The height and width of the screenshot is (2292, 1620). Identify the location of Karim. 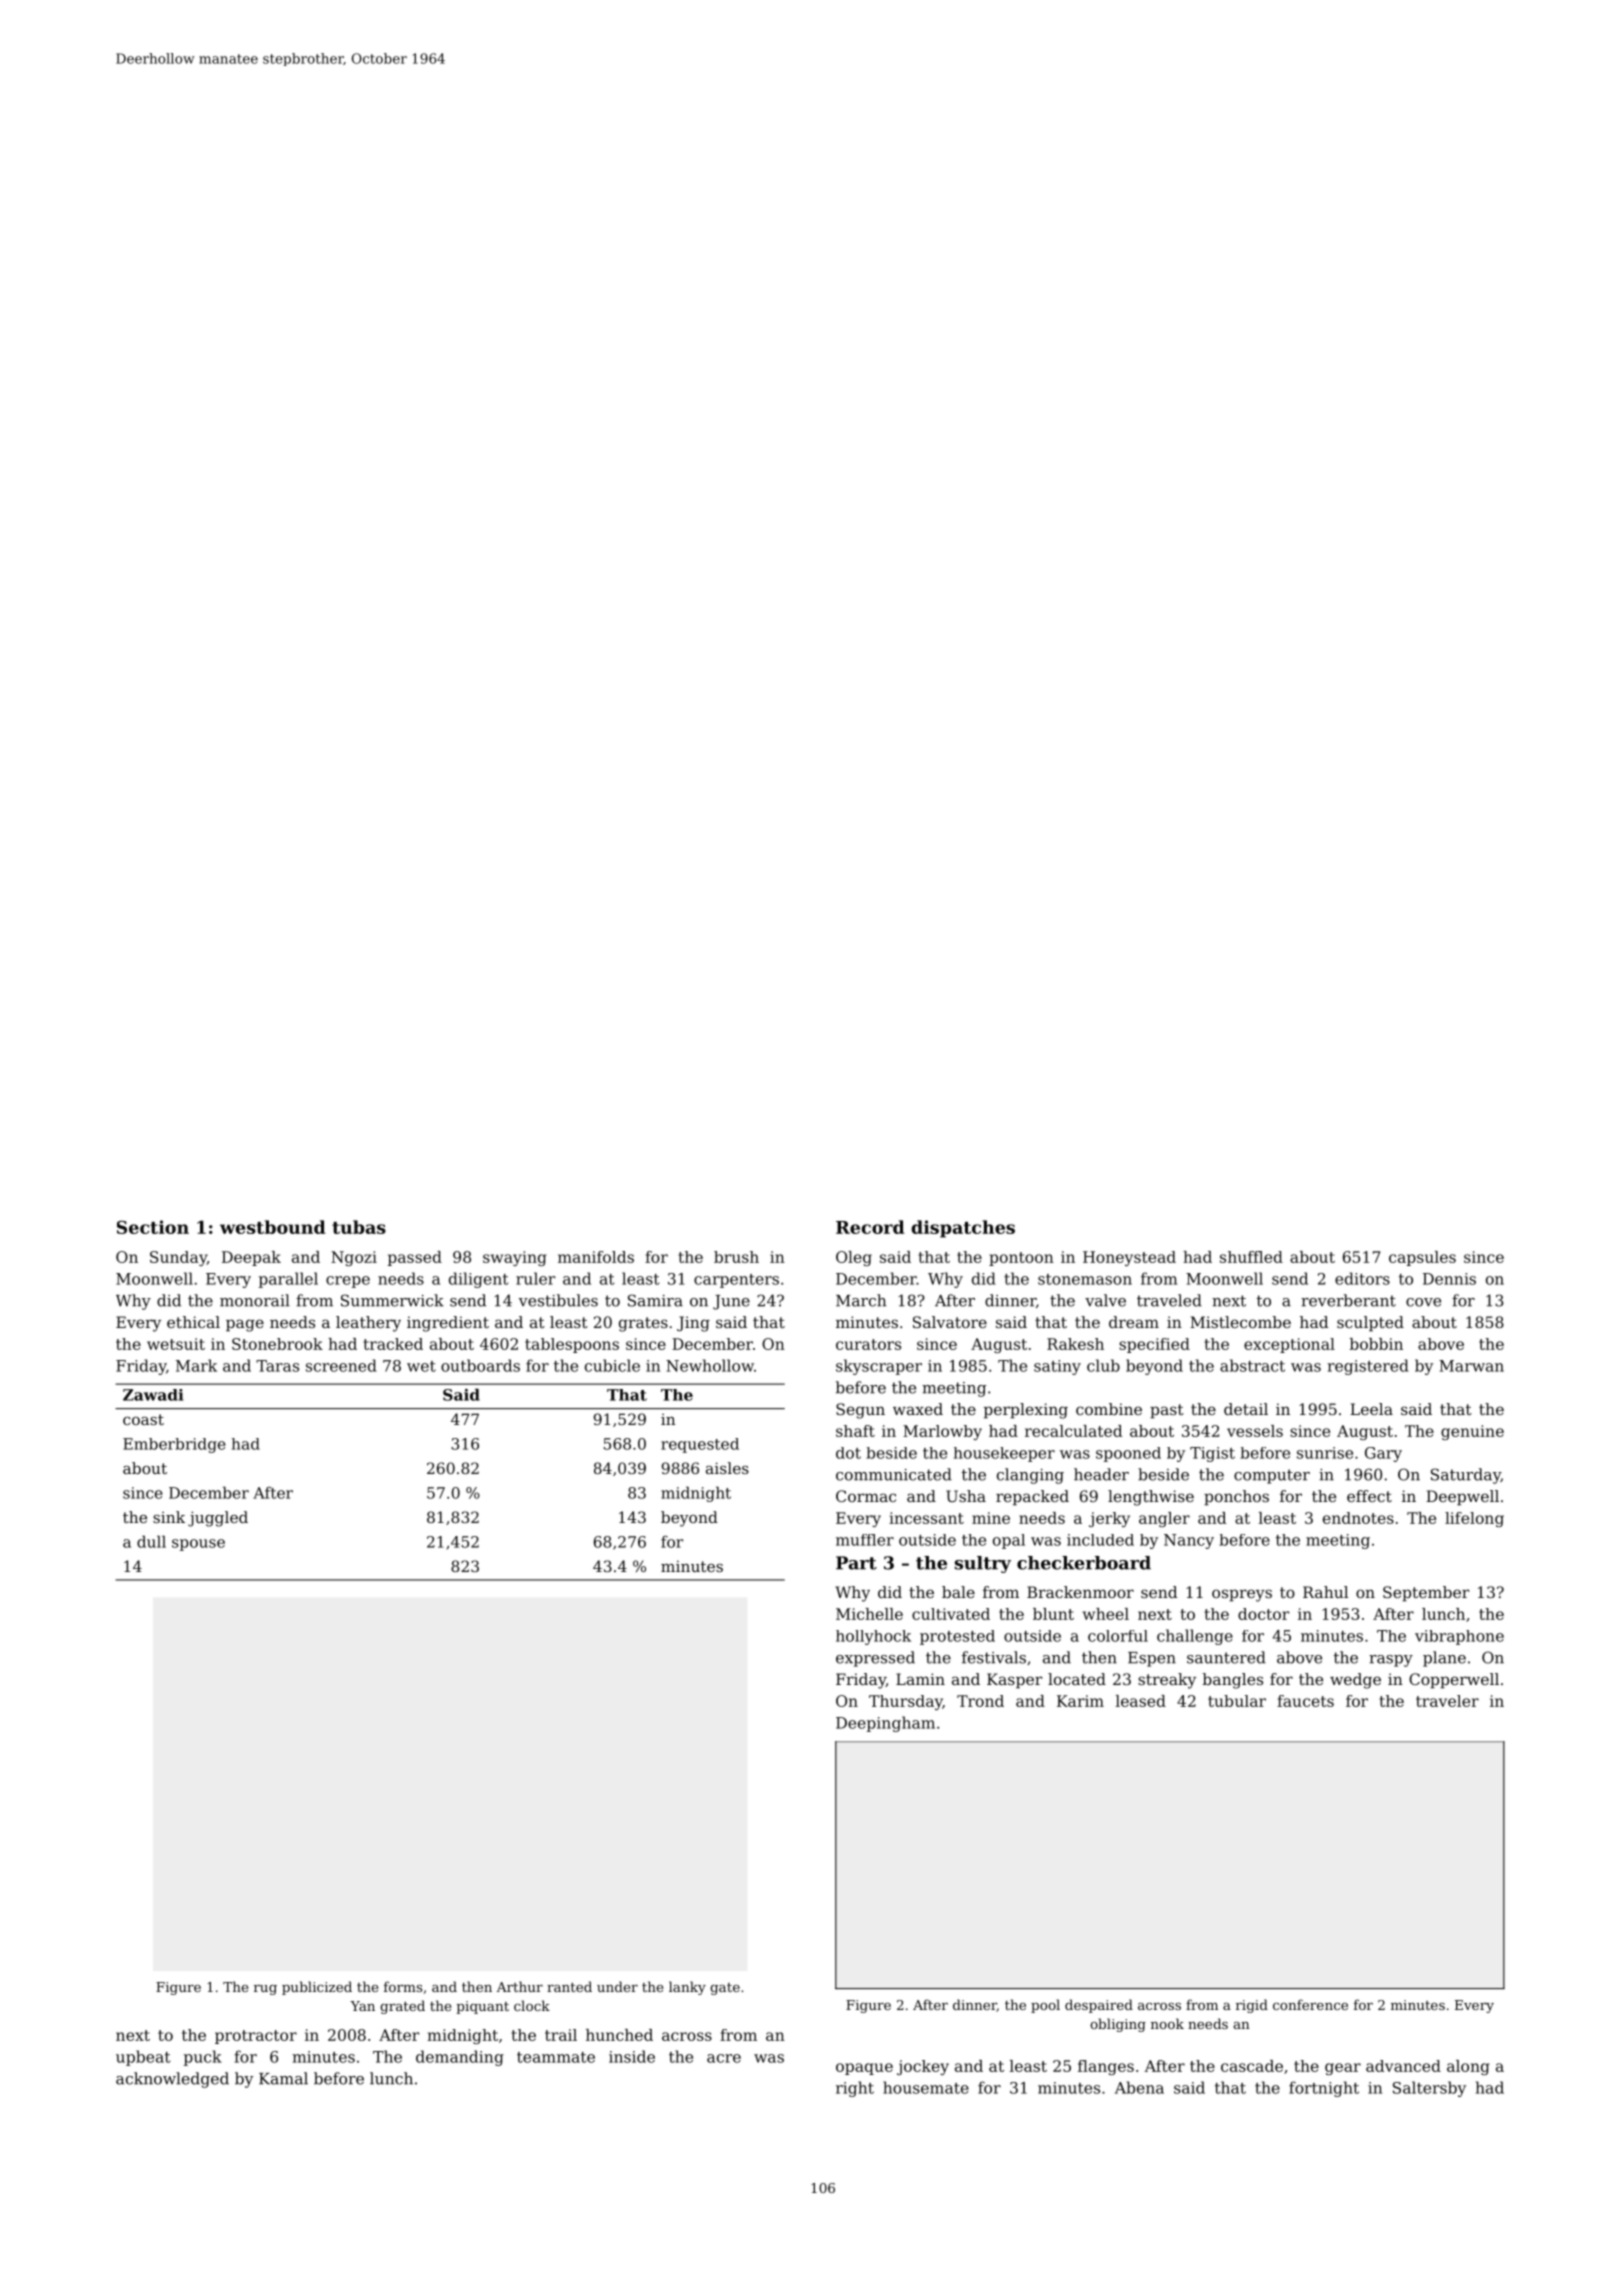
(1080, 1701).
